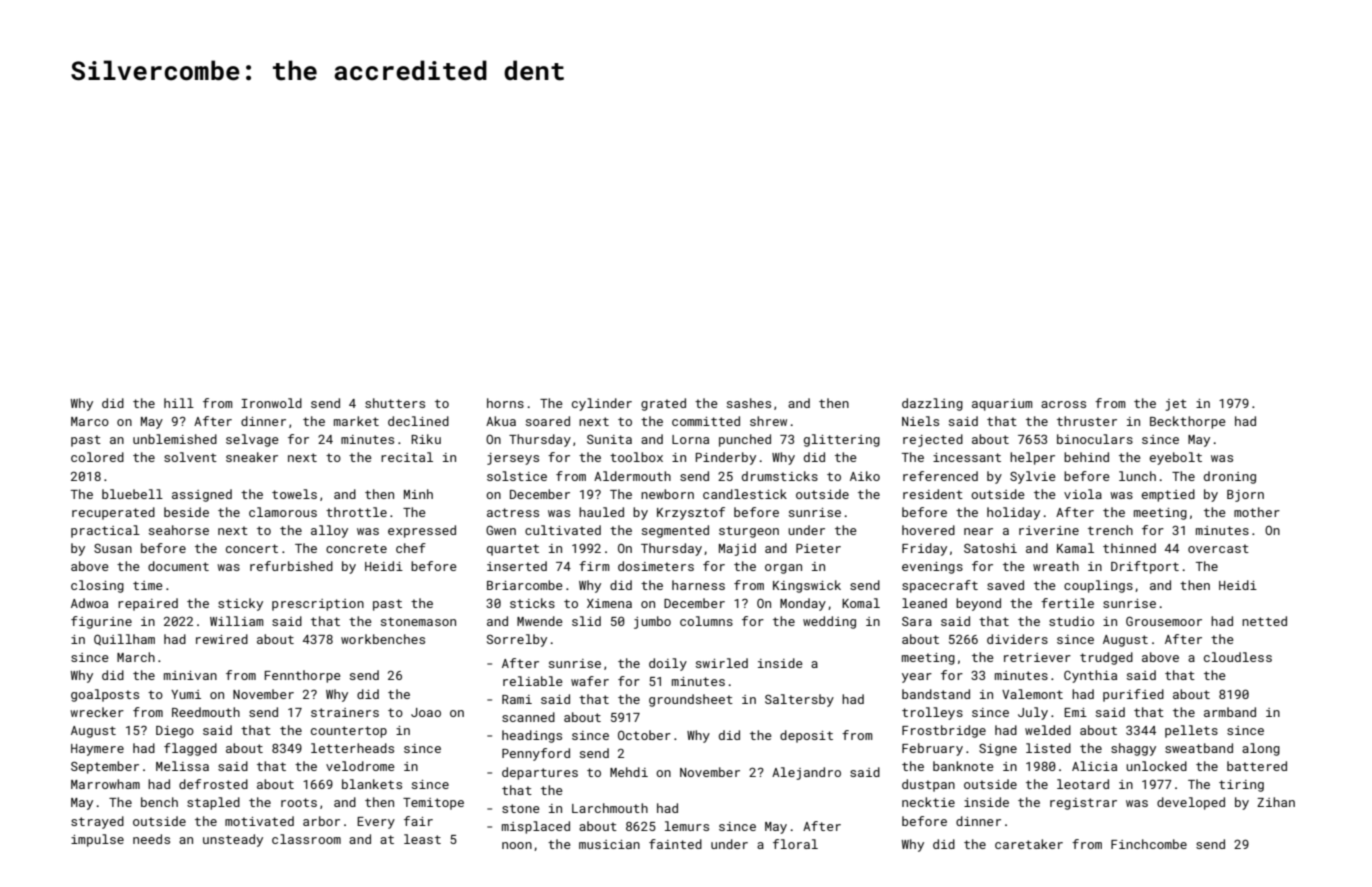 The image size is (1372, 887). Describe the element at coordinates (829, 622) in the page. I see `wedding` at that location.
